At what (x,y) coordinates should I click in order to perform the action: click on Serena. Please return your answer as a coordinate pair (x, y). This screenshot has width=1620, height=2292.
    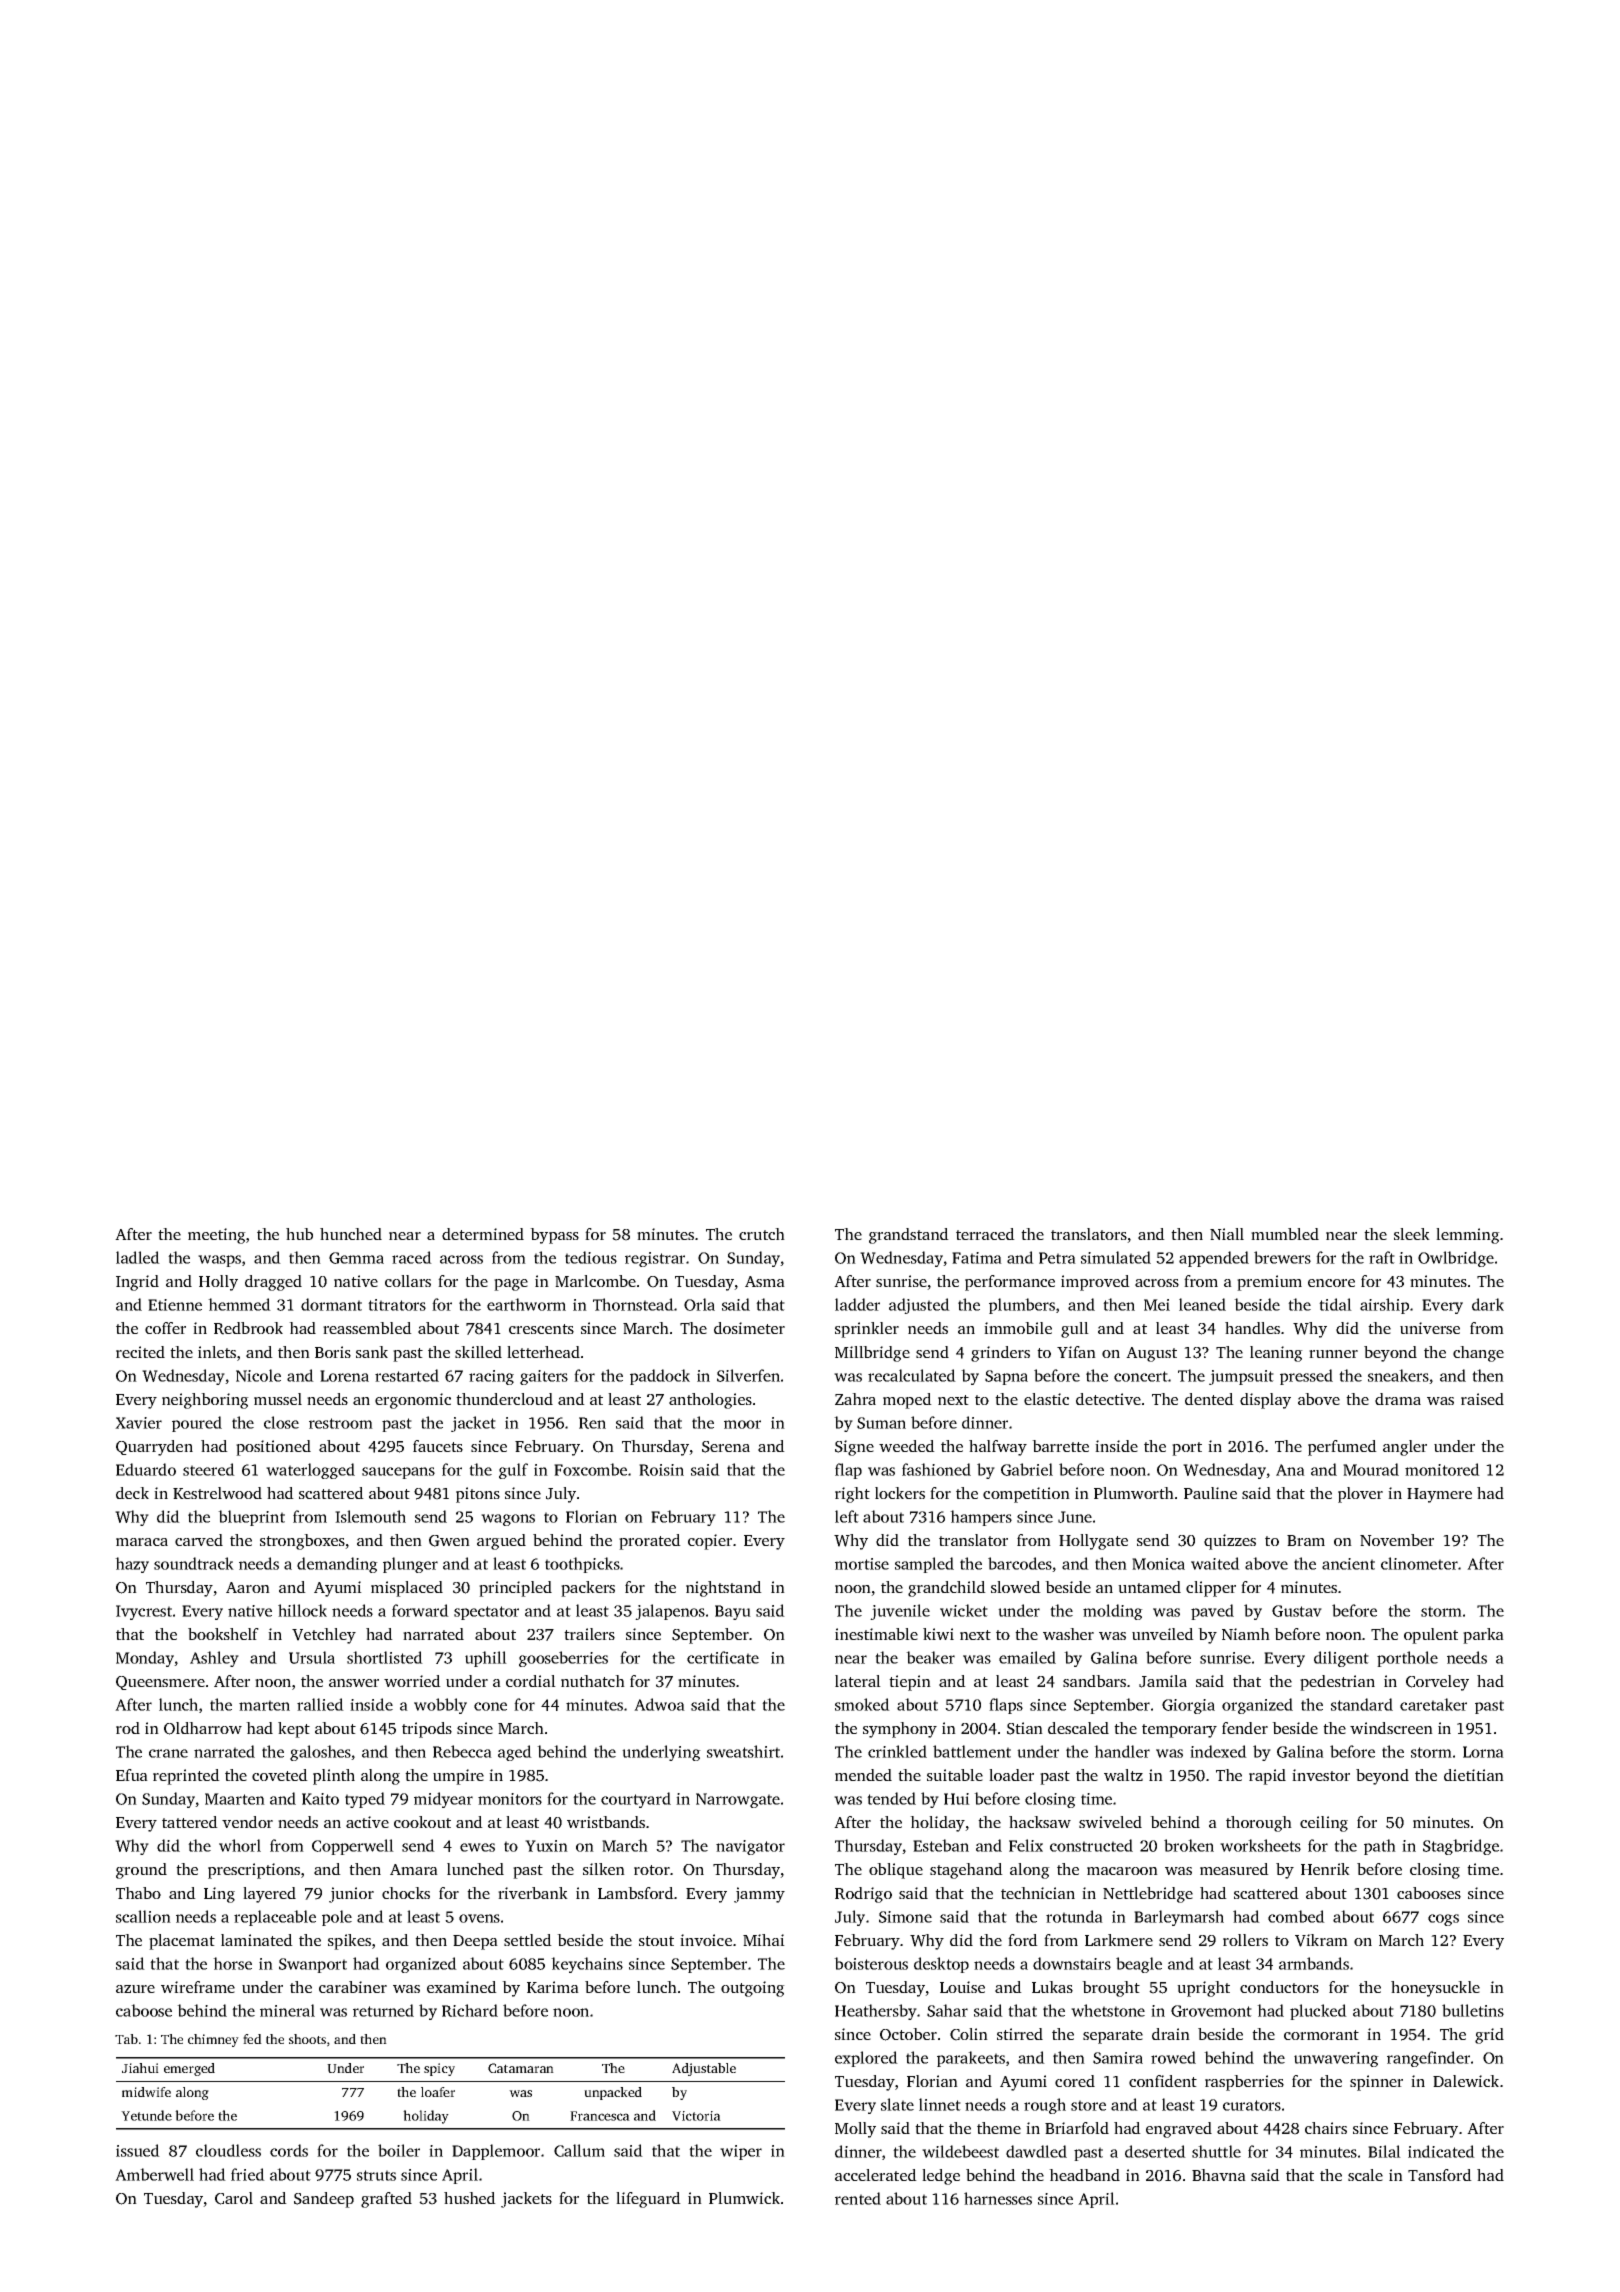
    Looking at the image, I should click on (726, 1447).
